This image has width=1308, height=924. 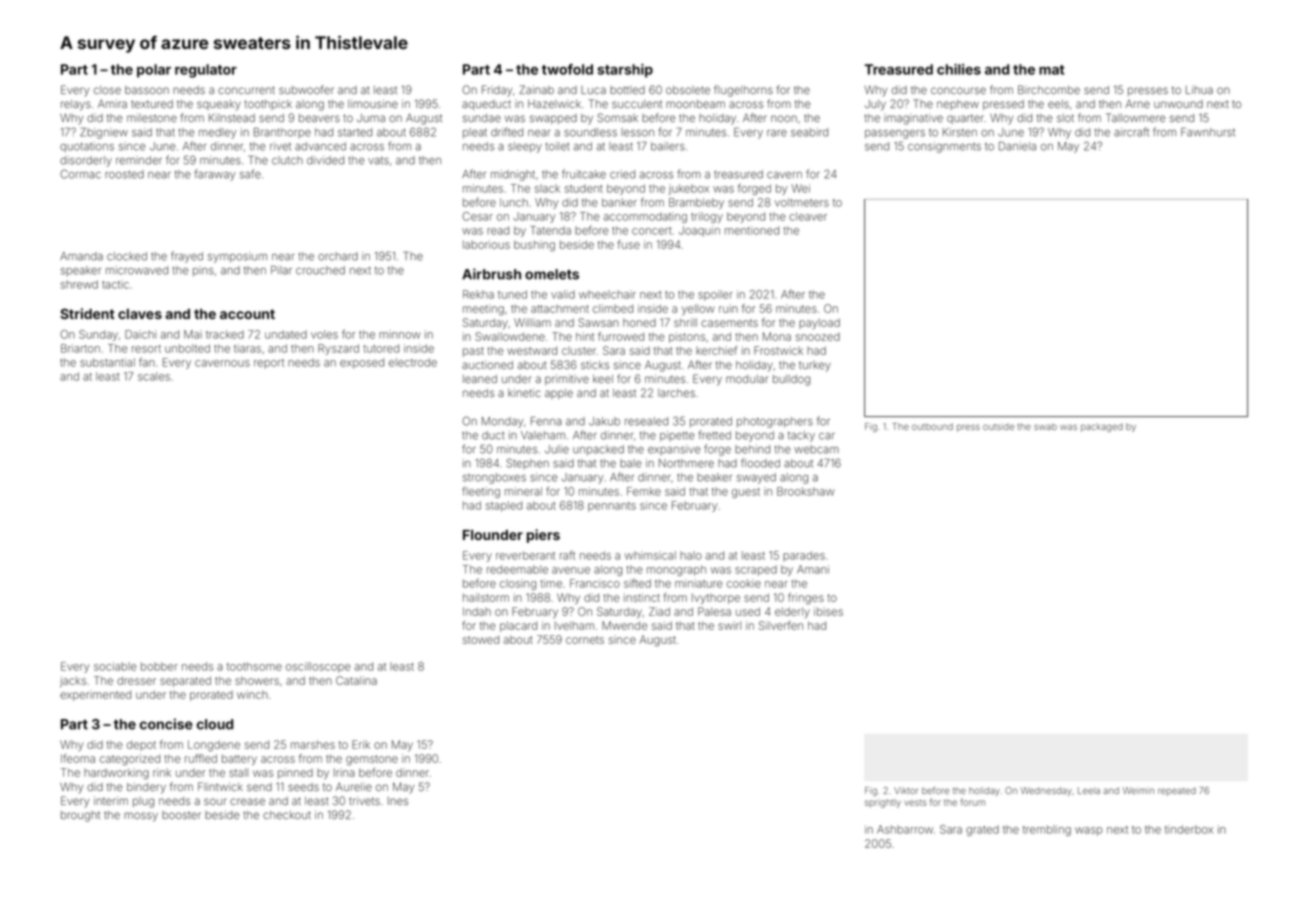 I want to click on Sunday, so click(x=98, y=335).
